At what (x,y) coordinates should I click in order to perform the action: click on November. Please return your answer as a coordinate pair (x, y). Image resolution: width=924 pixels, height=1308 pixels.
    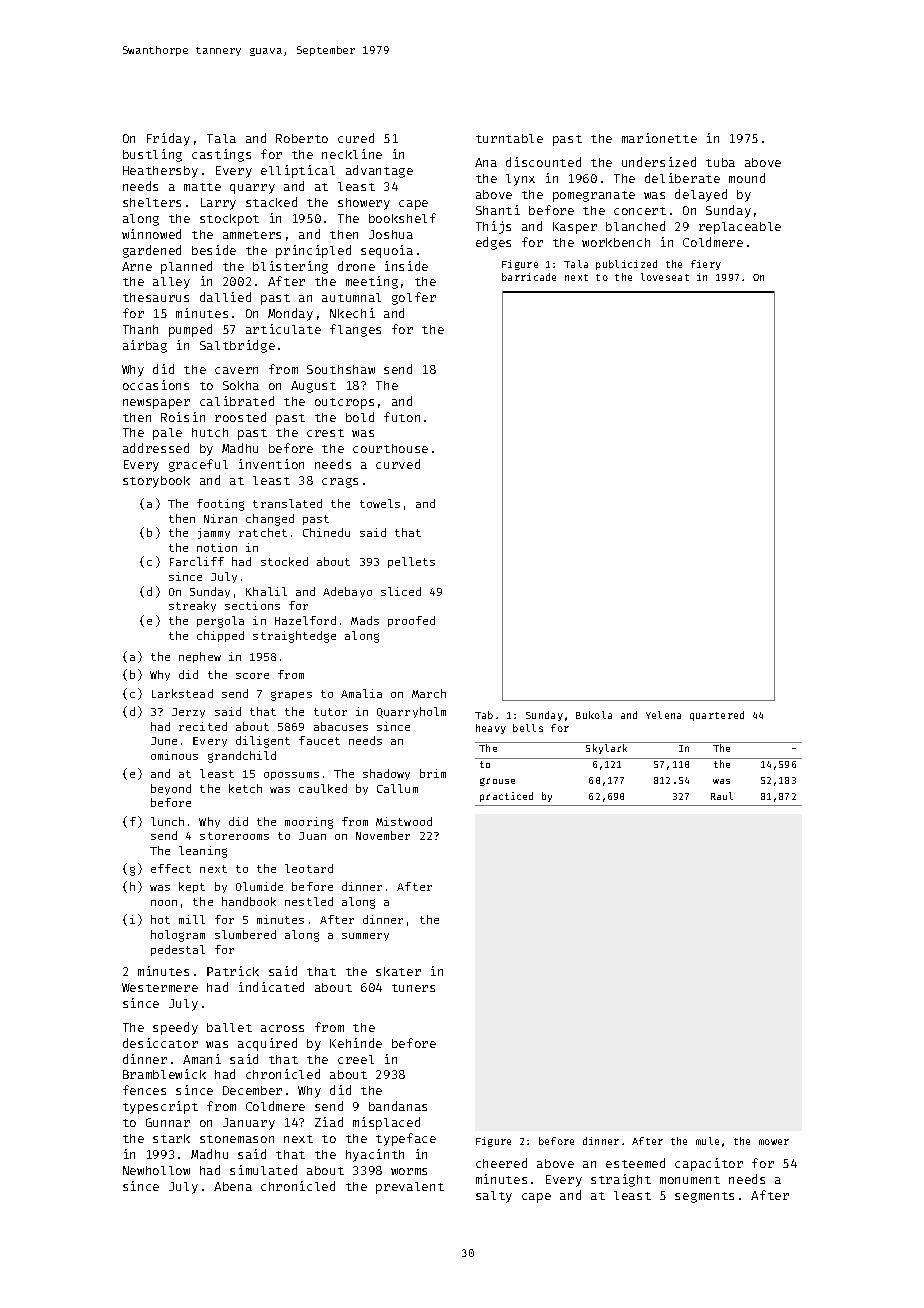
    Looking at the image, I should click on (383, 835).
